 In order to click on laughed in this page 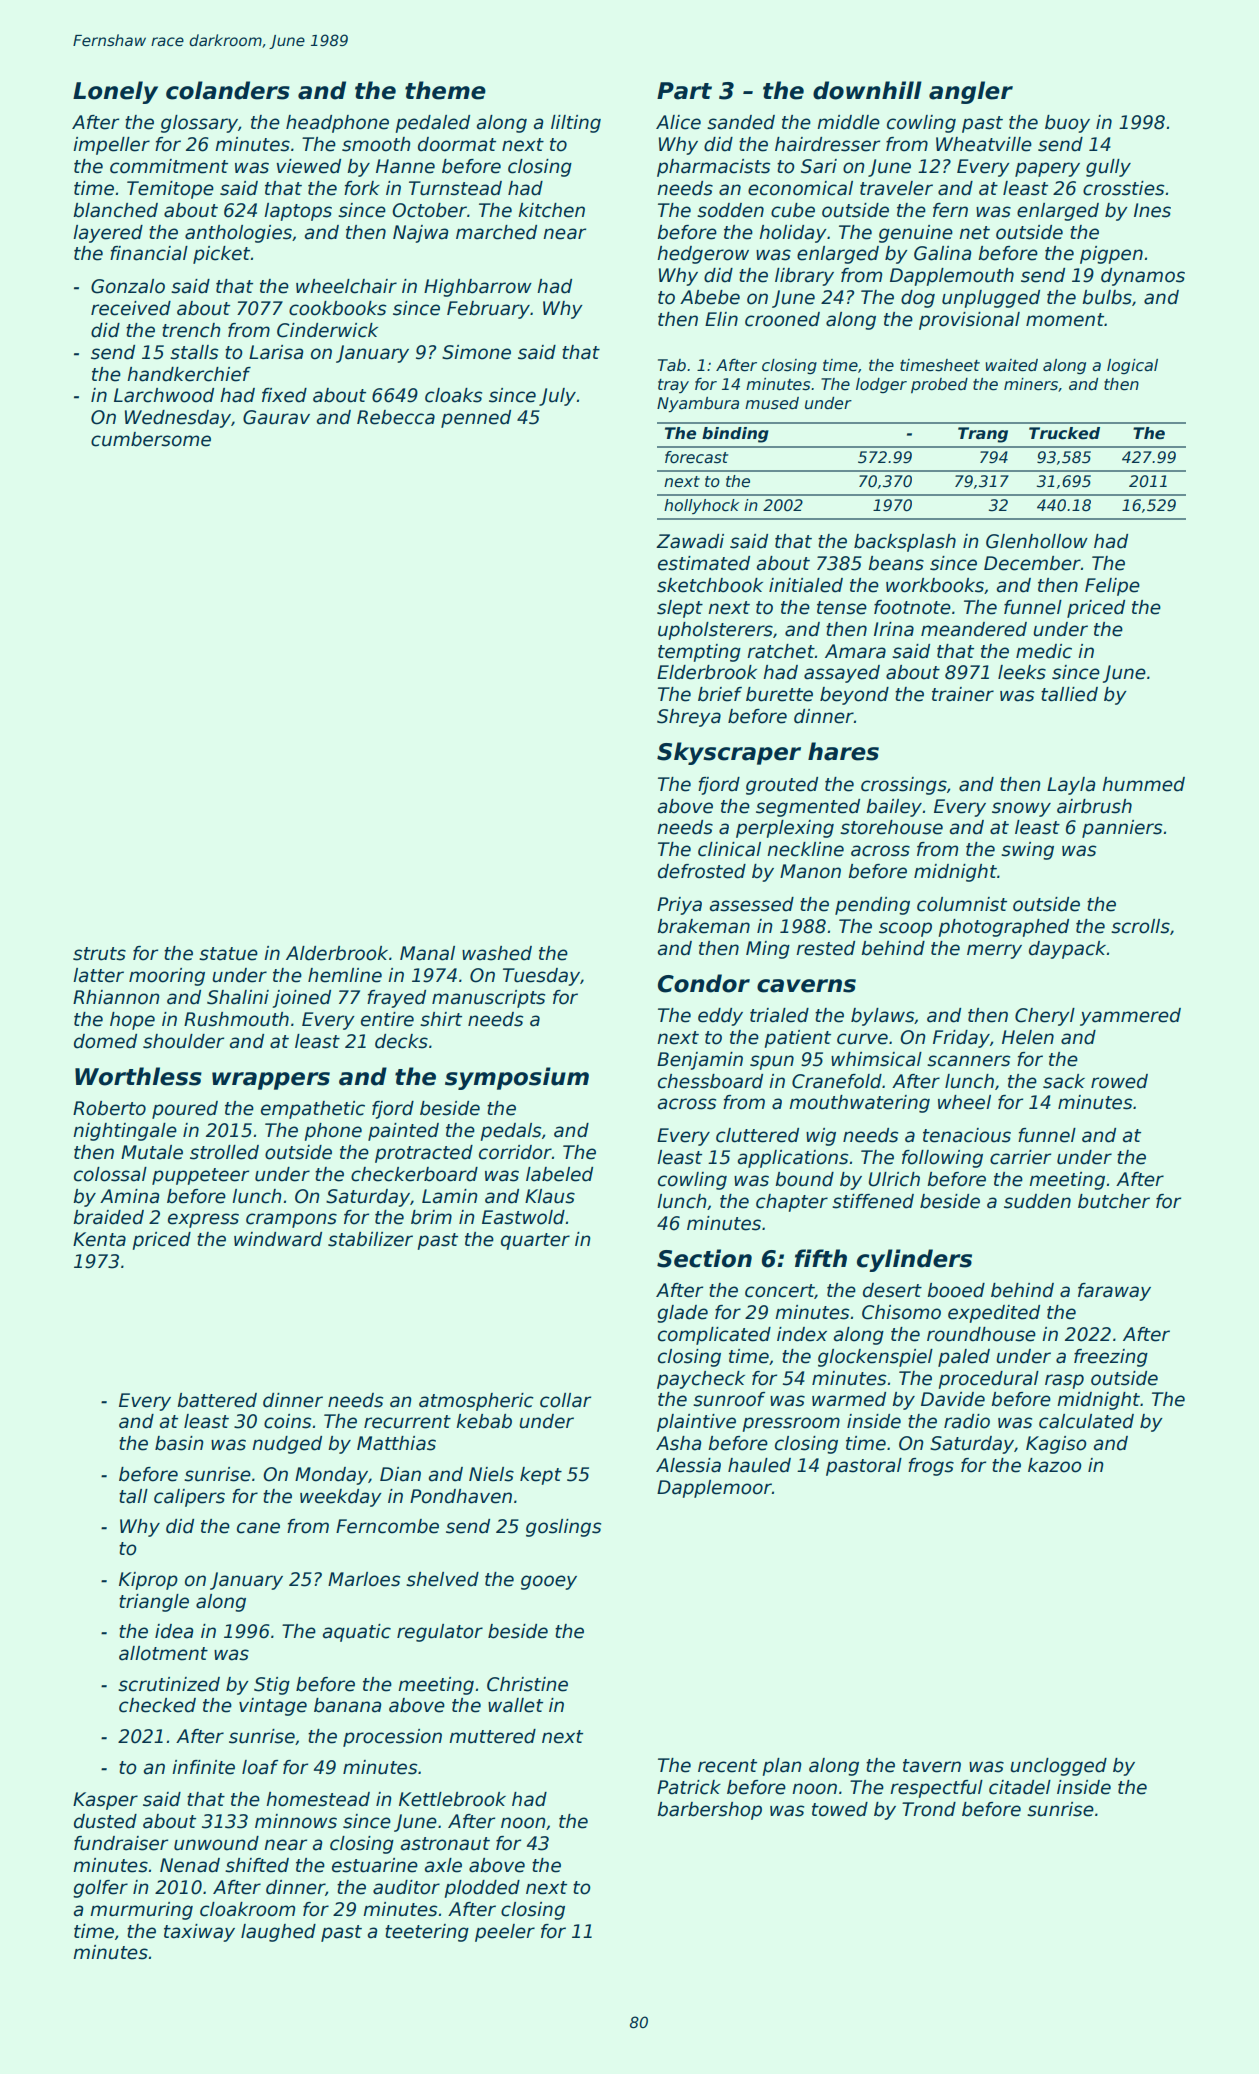, I will do `click(278, 1933)`.
